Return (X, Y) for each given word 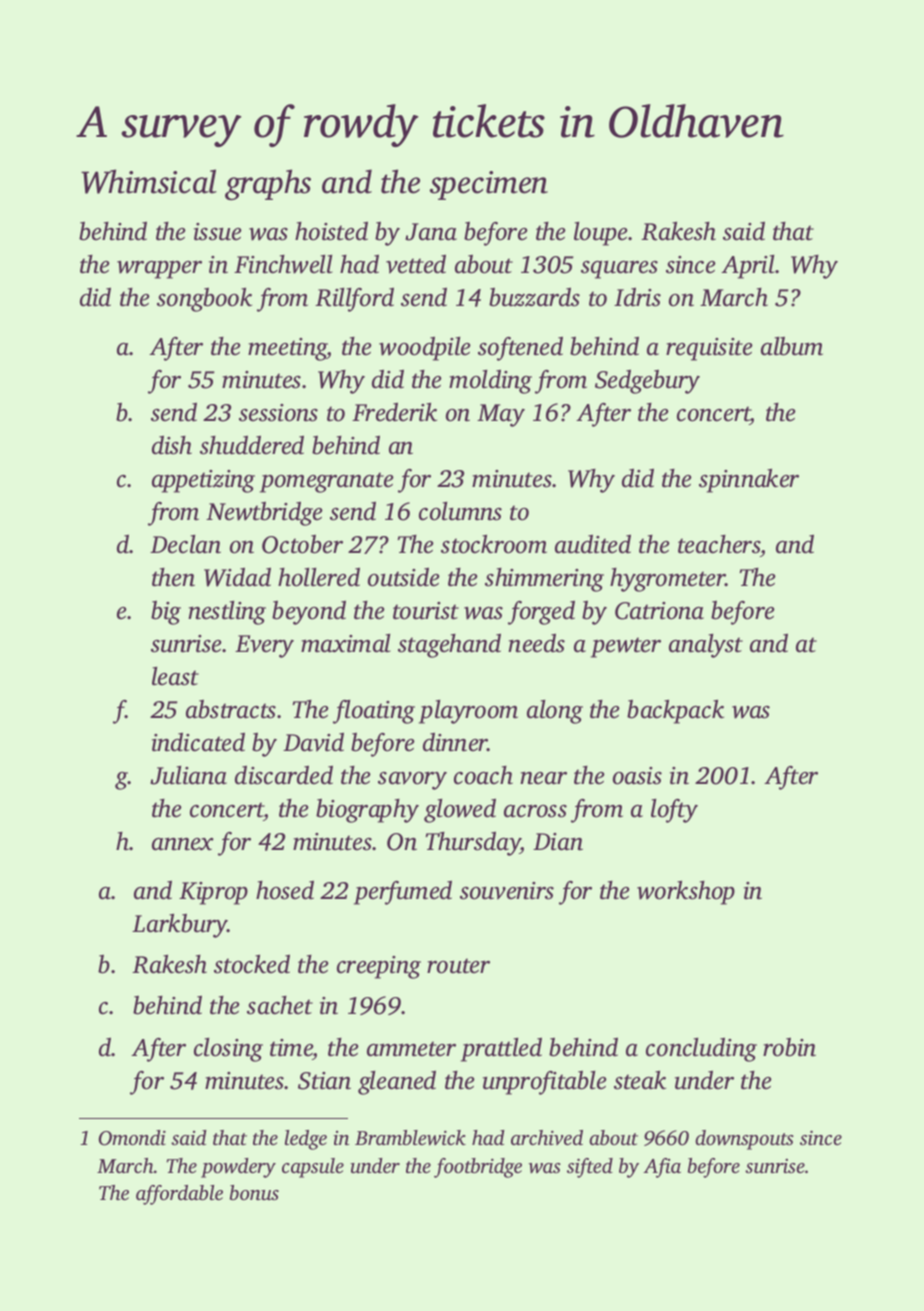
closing (228, 1050)
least (175, 676)
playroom (468, 712)
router (458, 966)
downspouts (744, 1140)
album (792, 346)
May (501, 415)
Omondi (132, 1138)
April (748, 267)
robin (789, 1047)
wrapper (159, 270)
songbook (204, 299)
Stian (324, 1081)
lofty (674, 811)
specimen (489, 185)
